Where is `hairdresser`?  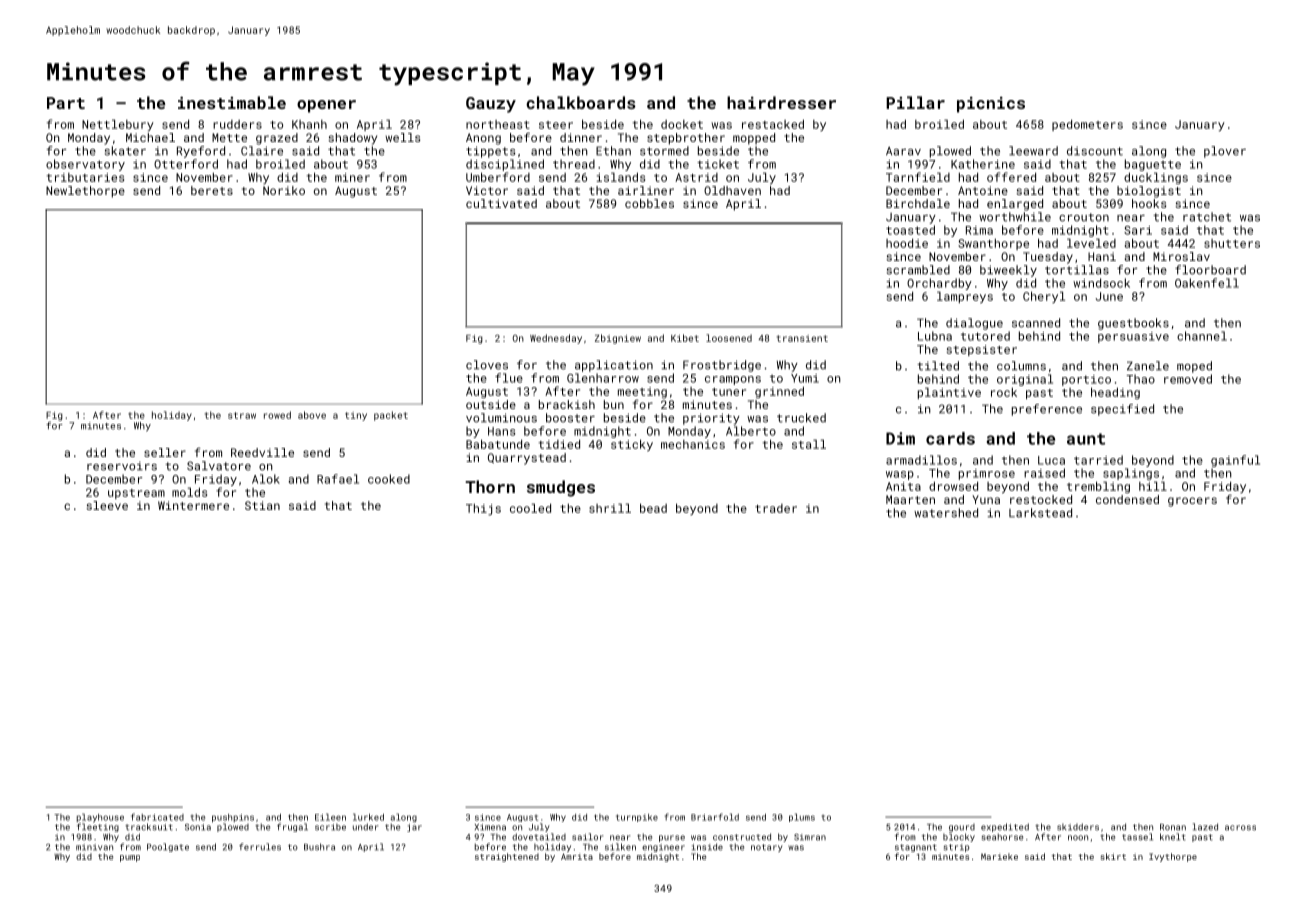 hairdresser is located at coordinates (781, 102).
